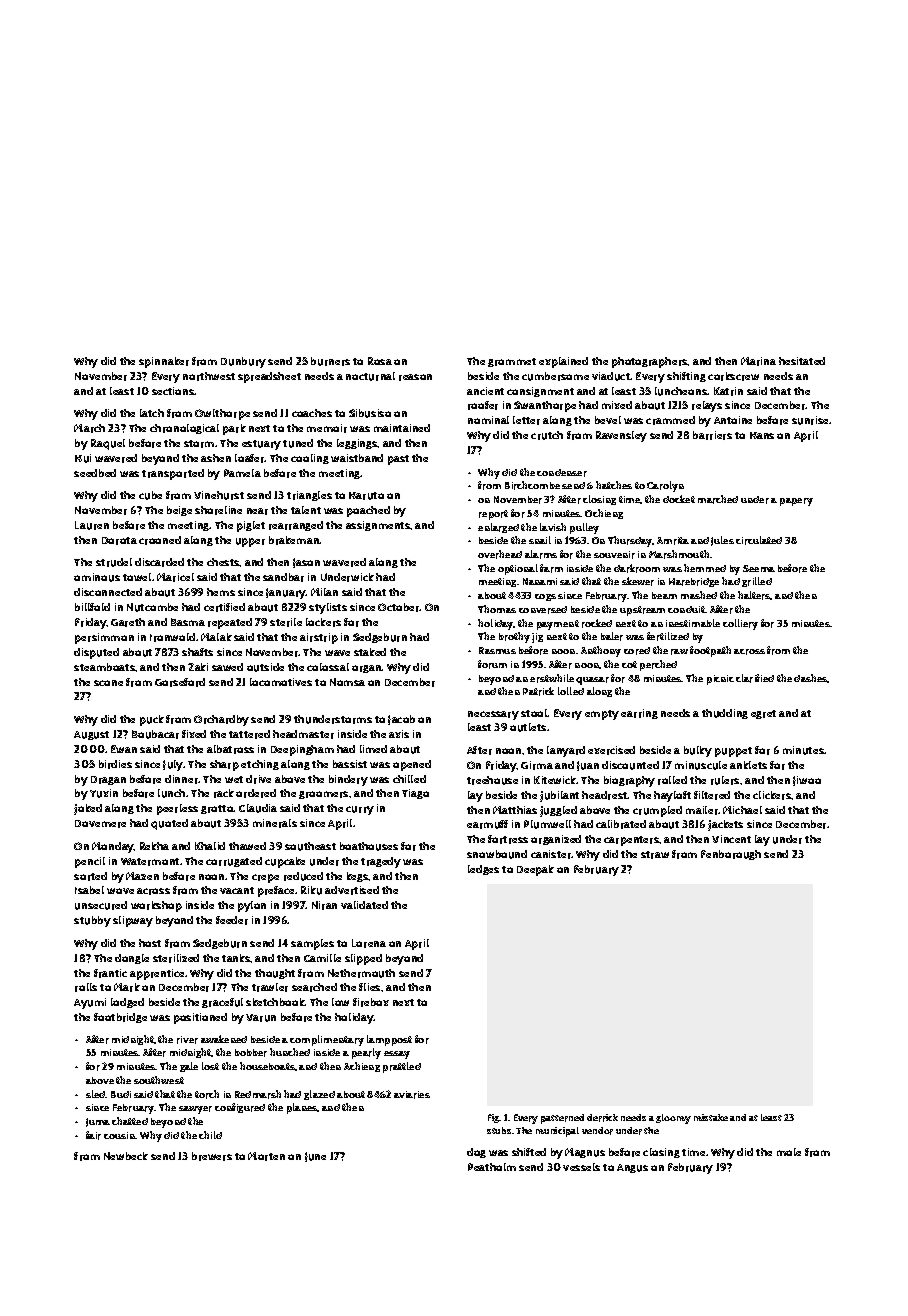 The width and height of the document is (908, 1316). I want to click on Achieng, so click(362, 1067).
